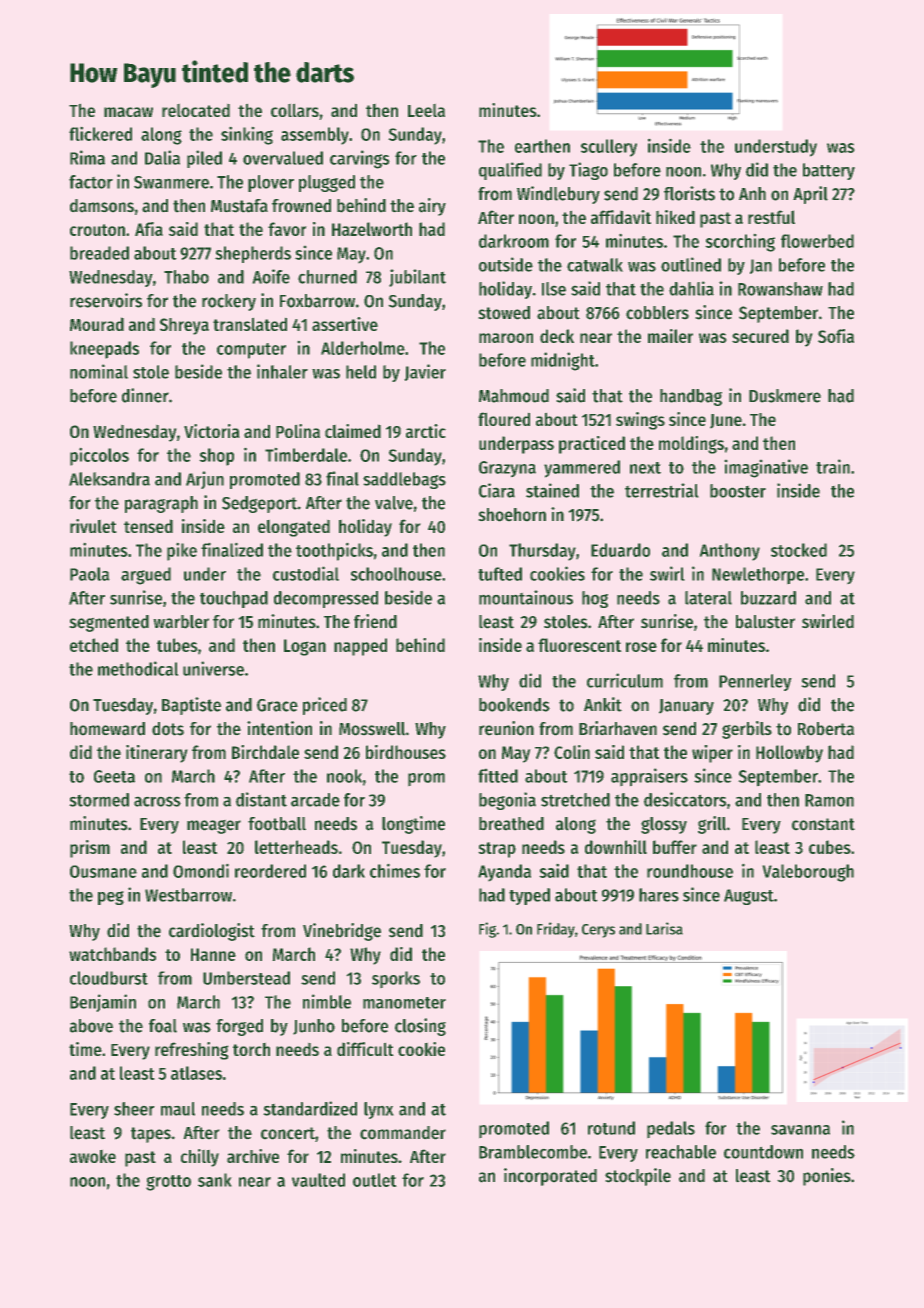 Image resolution: width=924 pixels, height=1308 pixels. Describe the element at coordinates (691, 445) in the image. I see `moldings` at that location.
